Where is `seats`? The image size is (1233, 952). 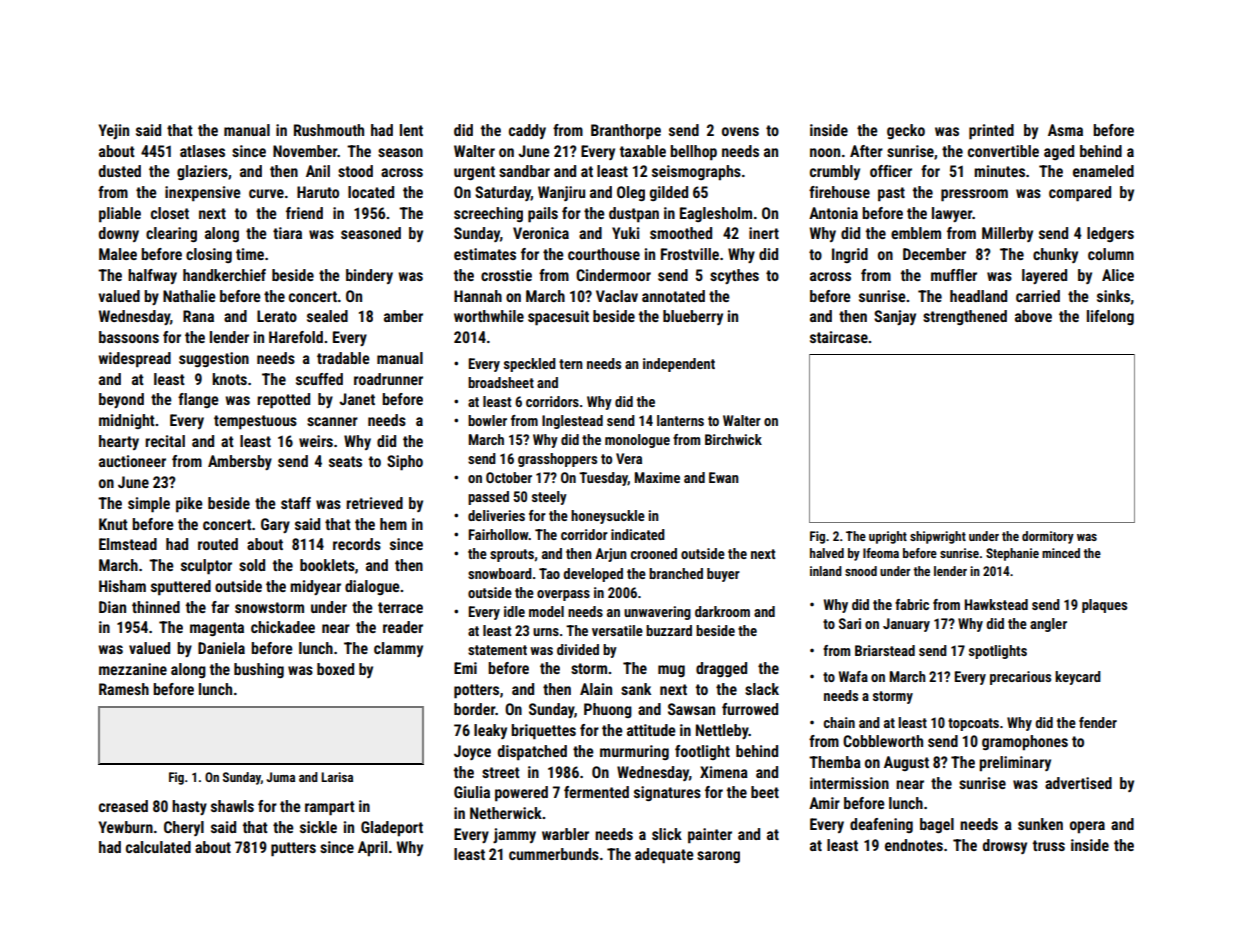
seats is located at coordinates (345, 461).
